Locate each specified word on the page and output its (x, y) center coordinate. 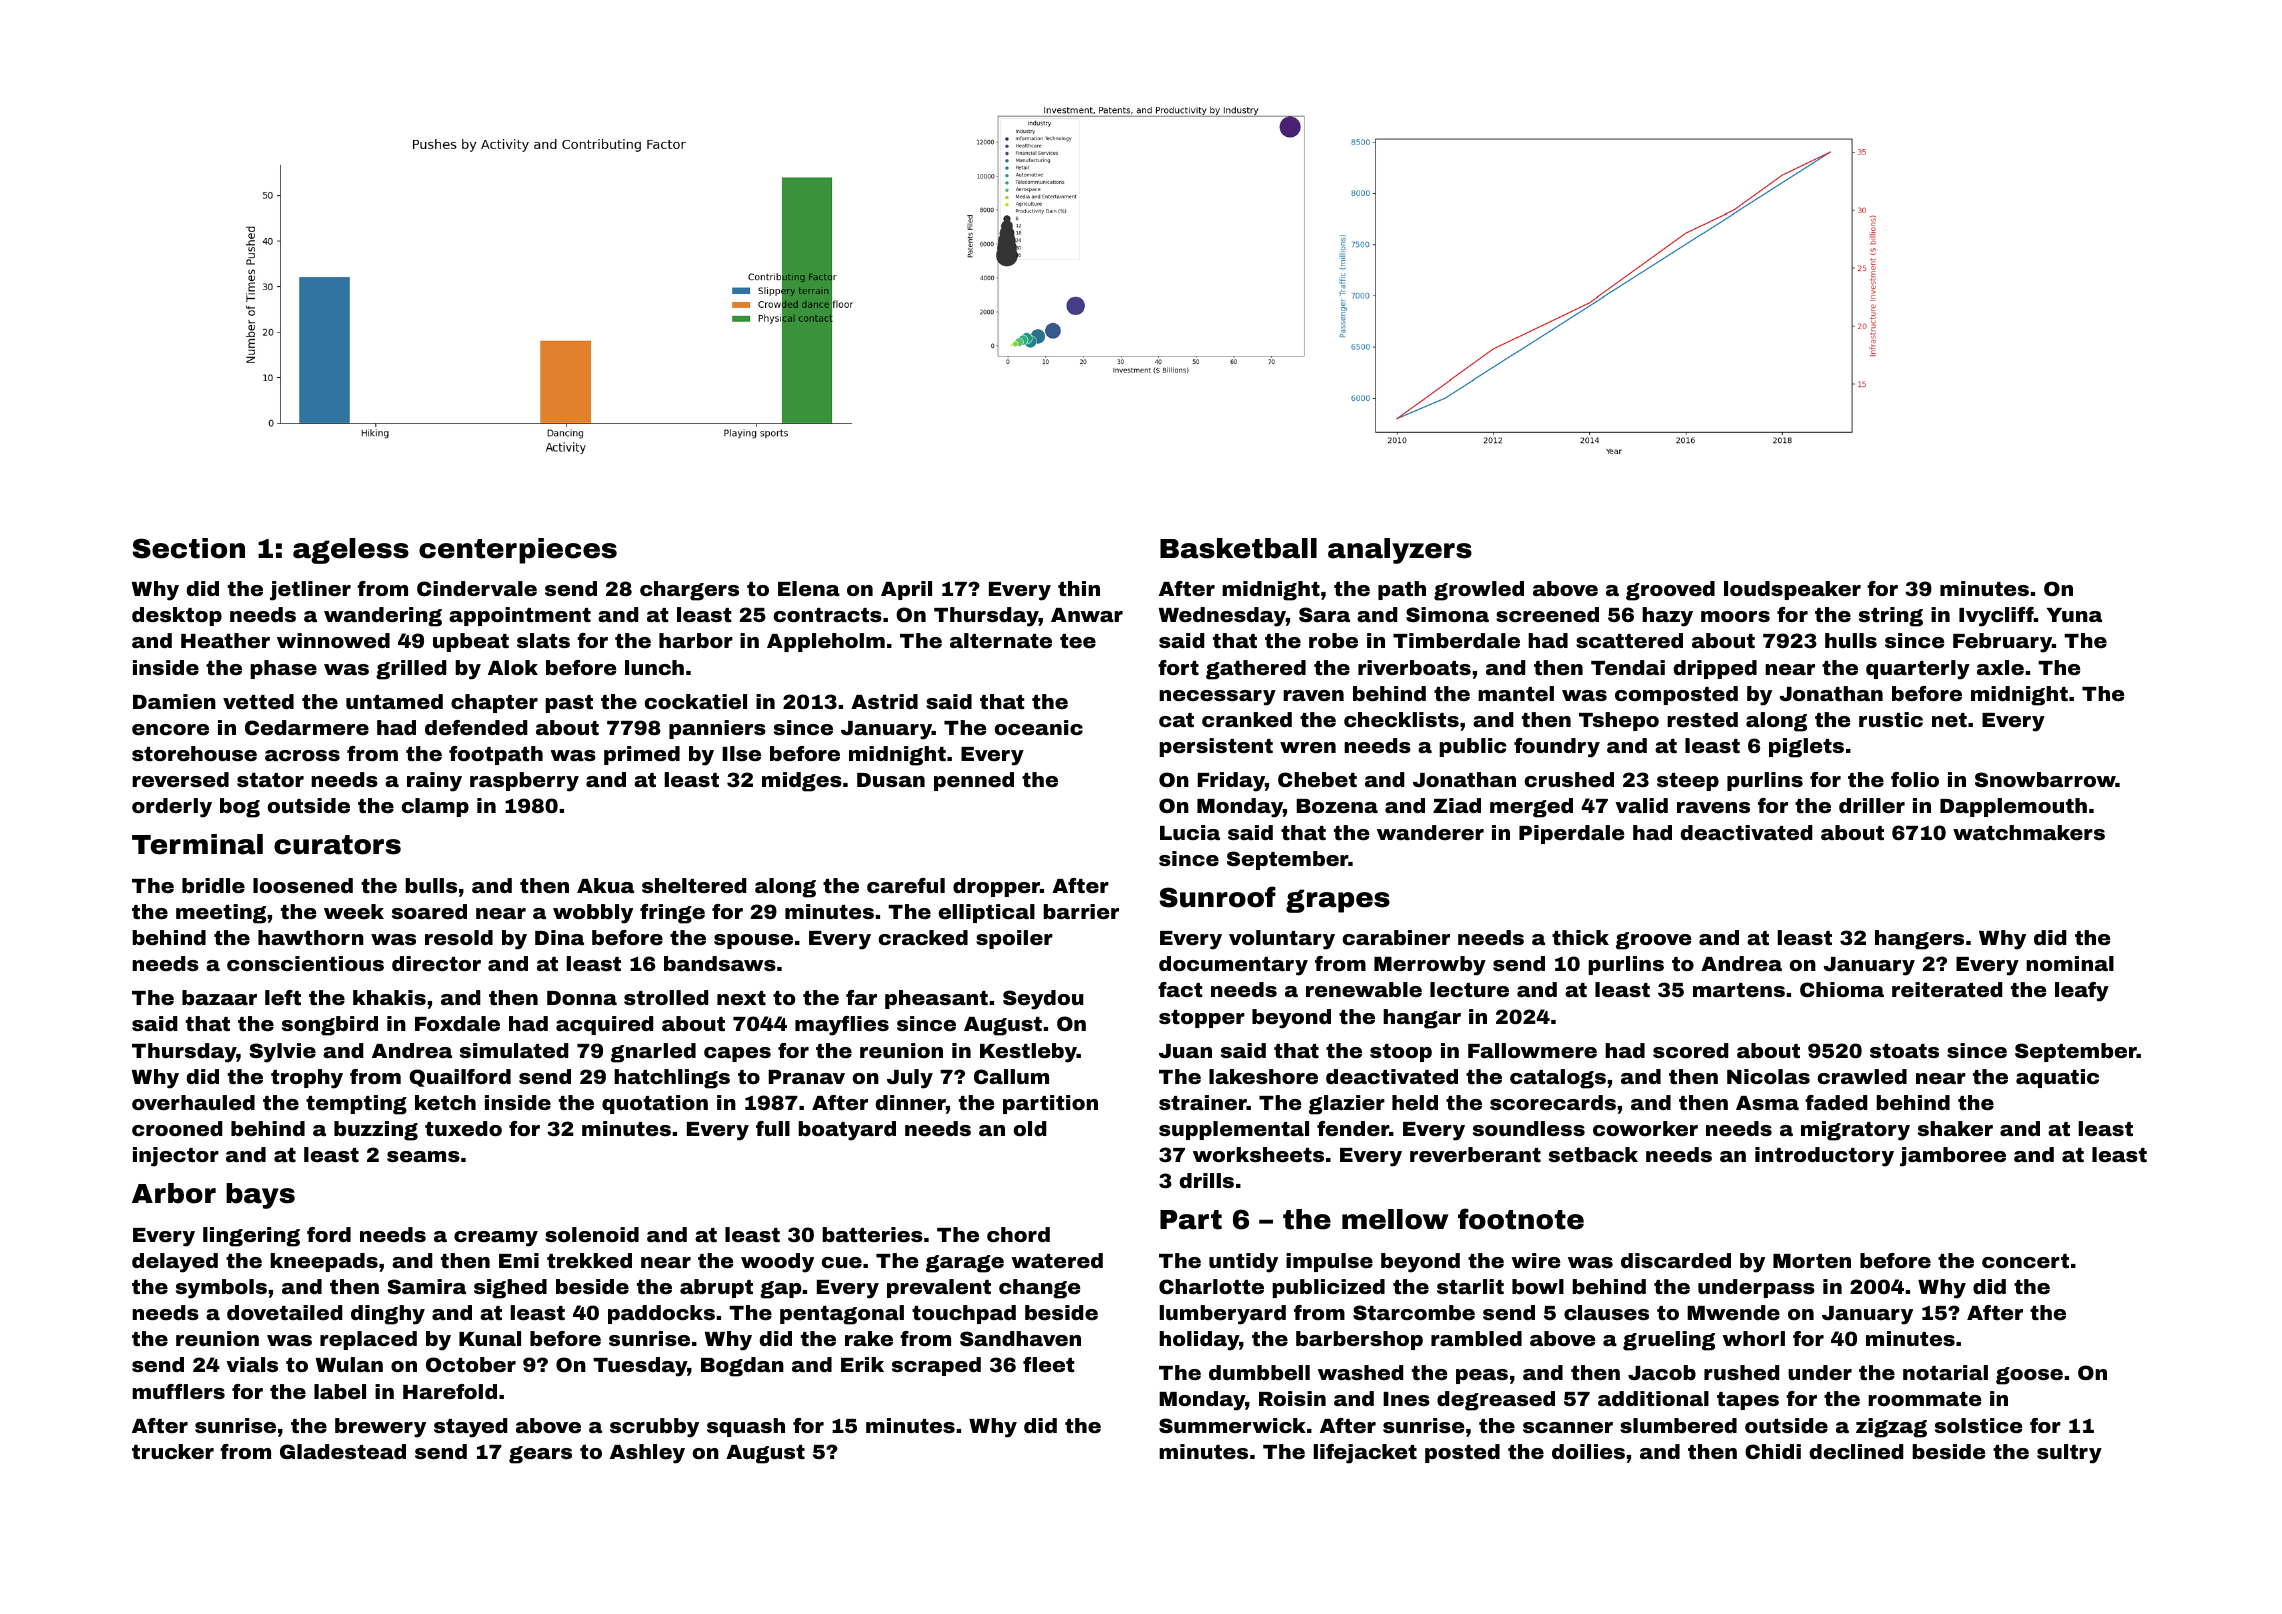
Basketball (1238, 548)
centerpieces (518, 551)
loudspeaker (1792, 590)
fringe (672, 914)
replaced (368, 1340)
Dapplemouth (2013, 807)
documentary (1233, 966)
